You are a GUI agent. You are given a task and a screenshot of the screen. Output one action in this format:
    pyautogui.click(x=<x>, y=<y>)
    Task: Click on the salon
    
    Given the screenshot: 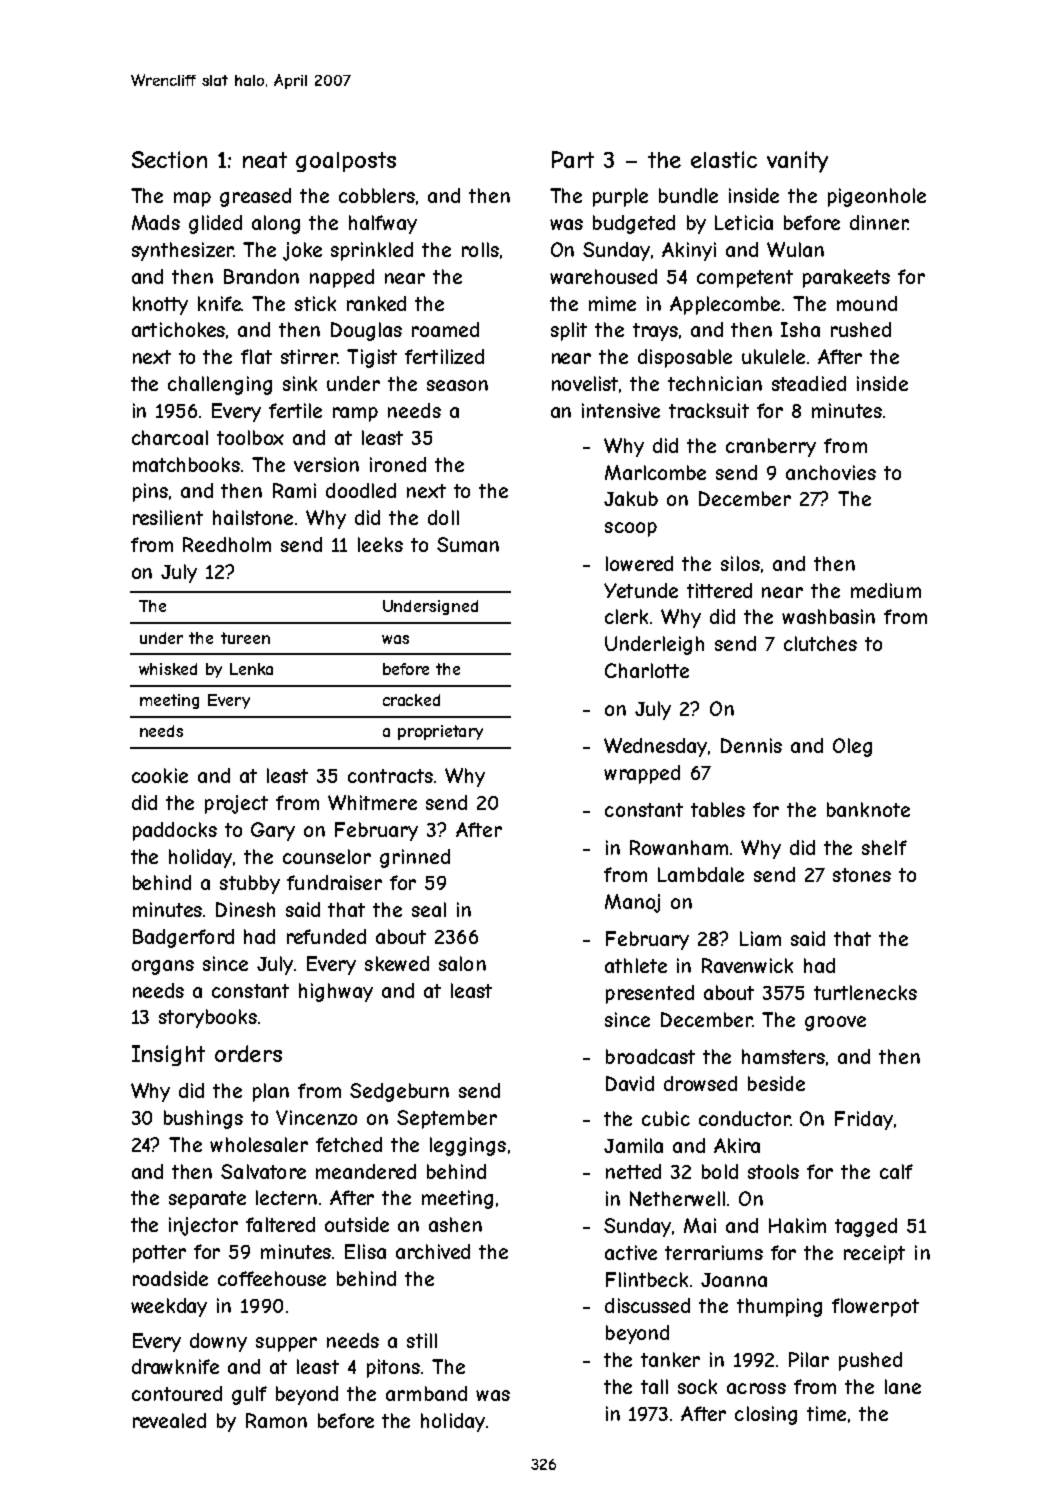 What is the action you would take?
    pyautogui.click(x=462, y=963)
